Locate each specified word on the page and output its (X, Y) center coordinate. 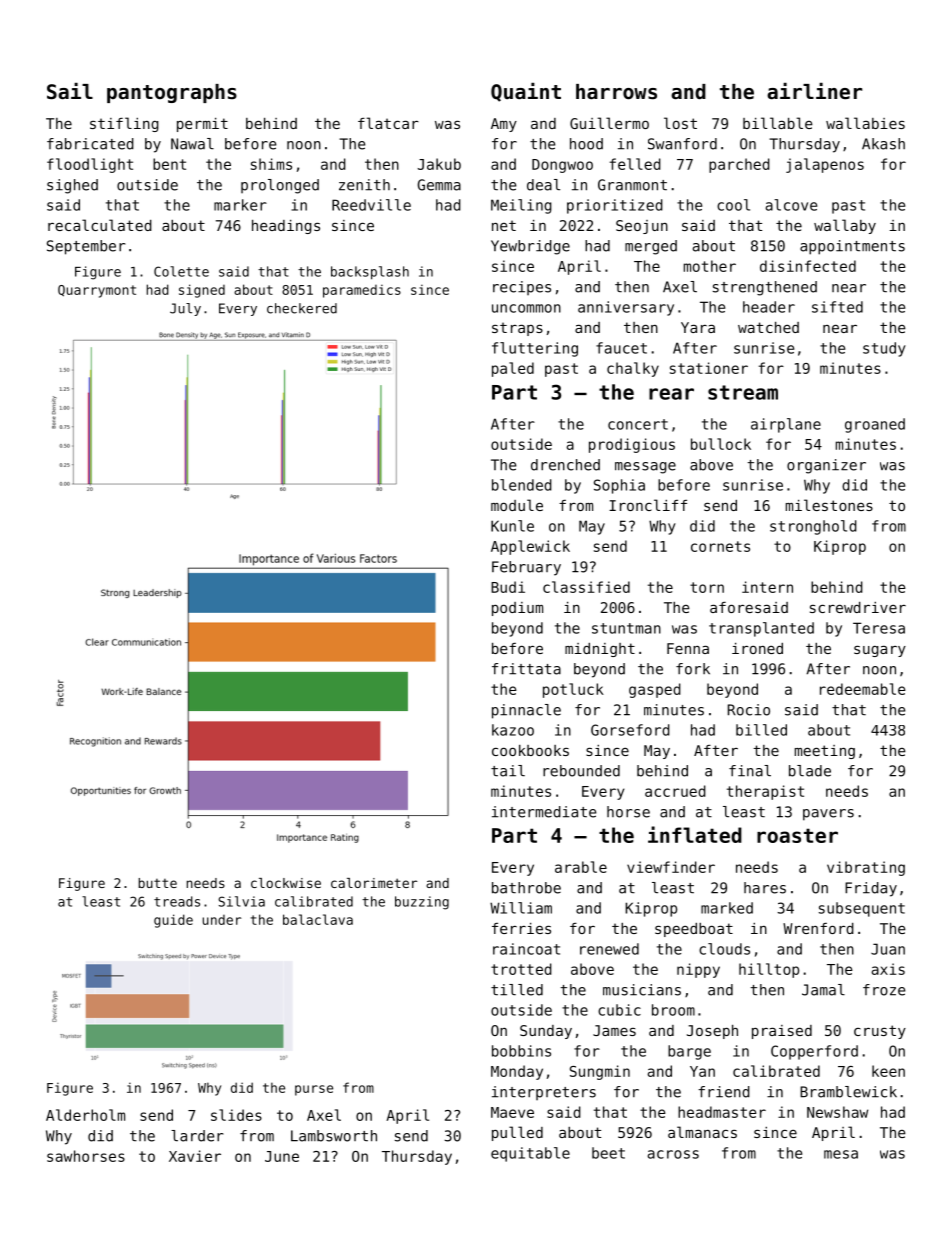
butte (157, 883)
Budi (508, 587)
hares (765, 888)
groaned (875, 425)
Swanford (682, 144)
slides (236, 1115)
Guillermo (609, 123)
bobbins (521, 1051)
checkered (302, 308)
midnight (600, 650)
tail (508, 771)
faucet (621, 348)
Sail (70, 91)
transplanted (761, 629)
